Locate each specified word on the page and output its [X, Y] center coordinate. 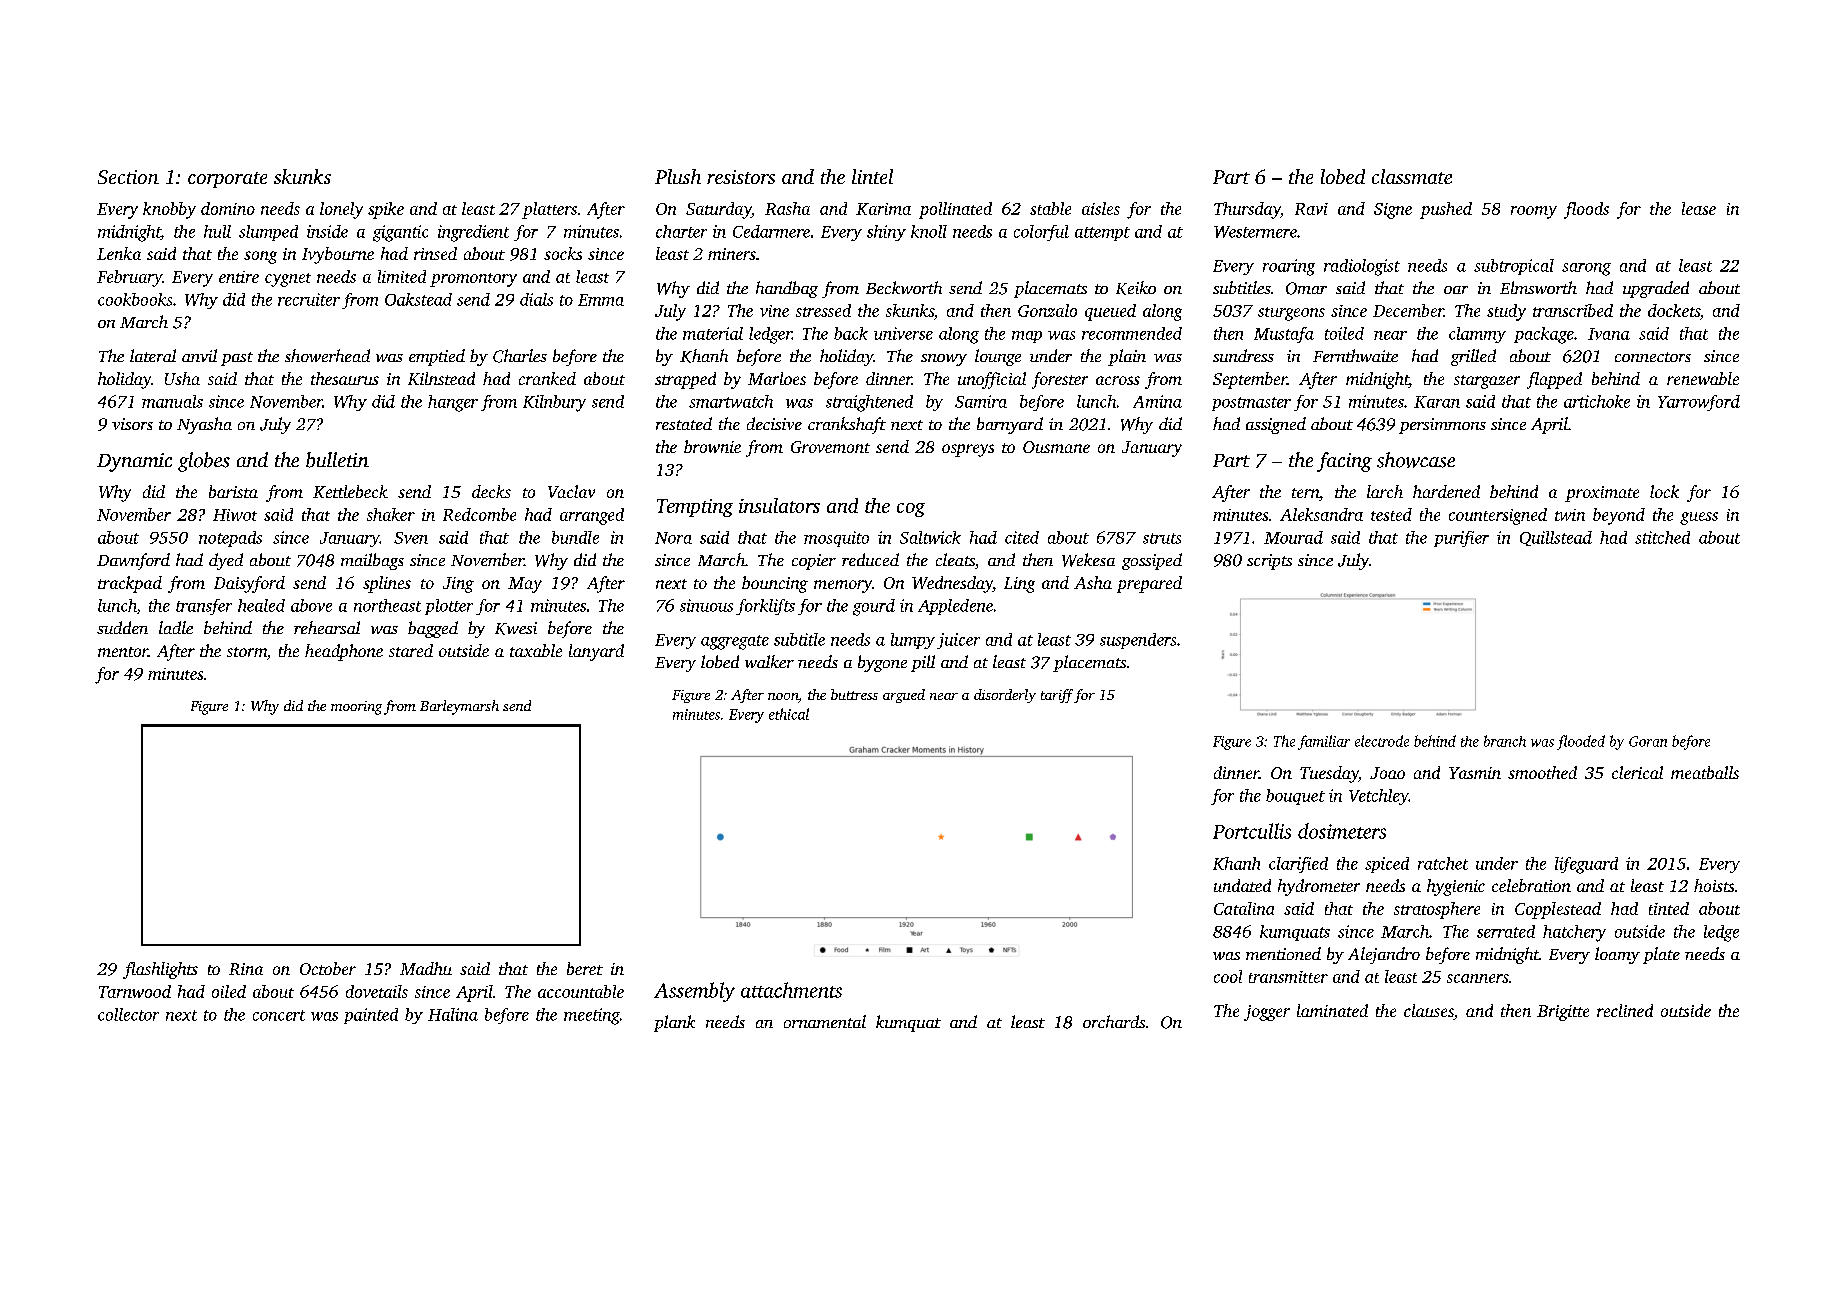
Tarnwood [135, 991]
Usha [182, 378]
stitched [1662, 537]
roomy [1534, 212]
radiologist [1362, 267]
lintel [872, 176]
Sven [411, 538]
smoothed [1542, 772]
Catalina [1244, 908]
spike [386, 210]
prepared [1149, 584]
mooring [356, 708]
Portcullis [1252, 831]
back [851, 333]
